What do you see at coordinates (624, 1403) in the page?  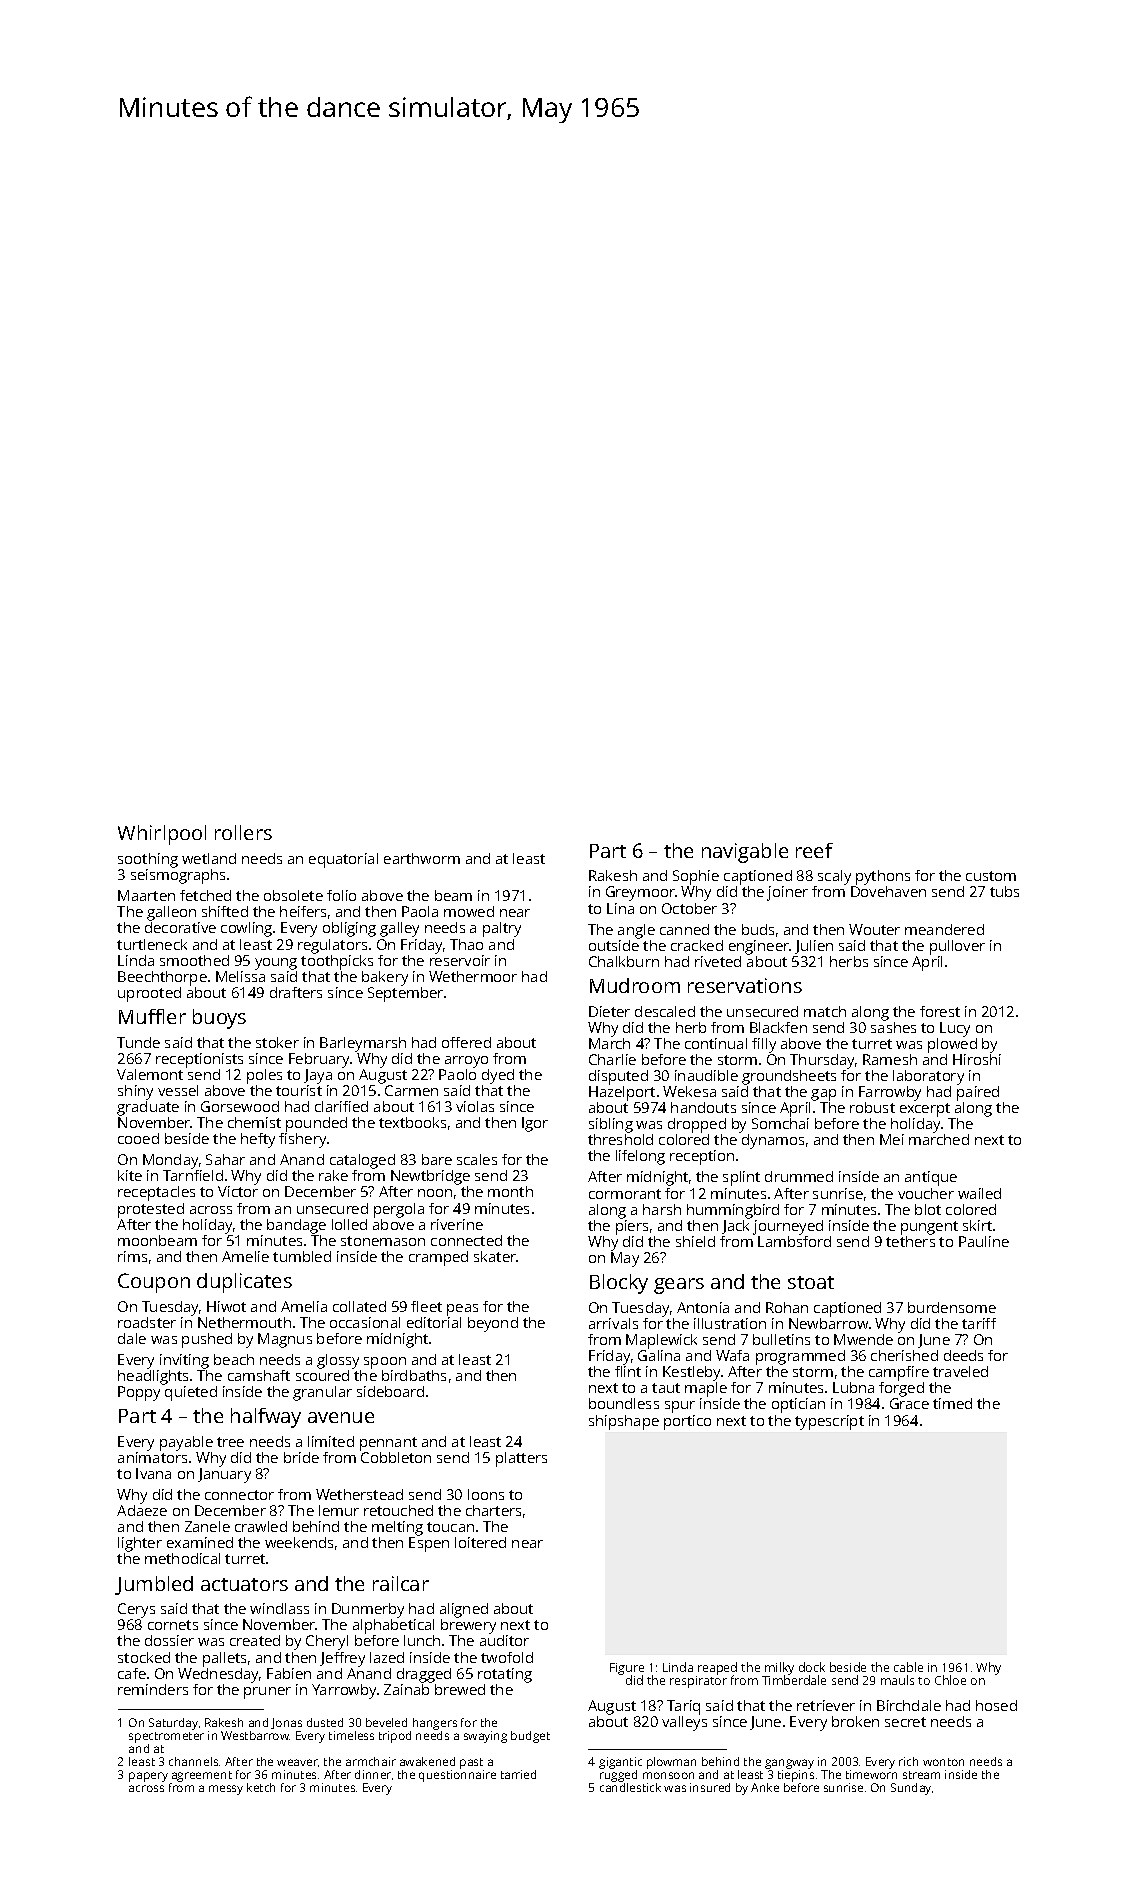 I see `boundless` at bounding box center [624, 1403].
